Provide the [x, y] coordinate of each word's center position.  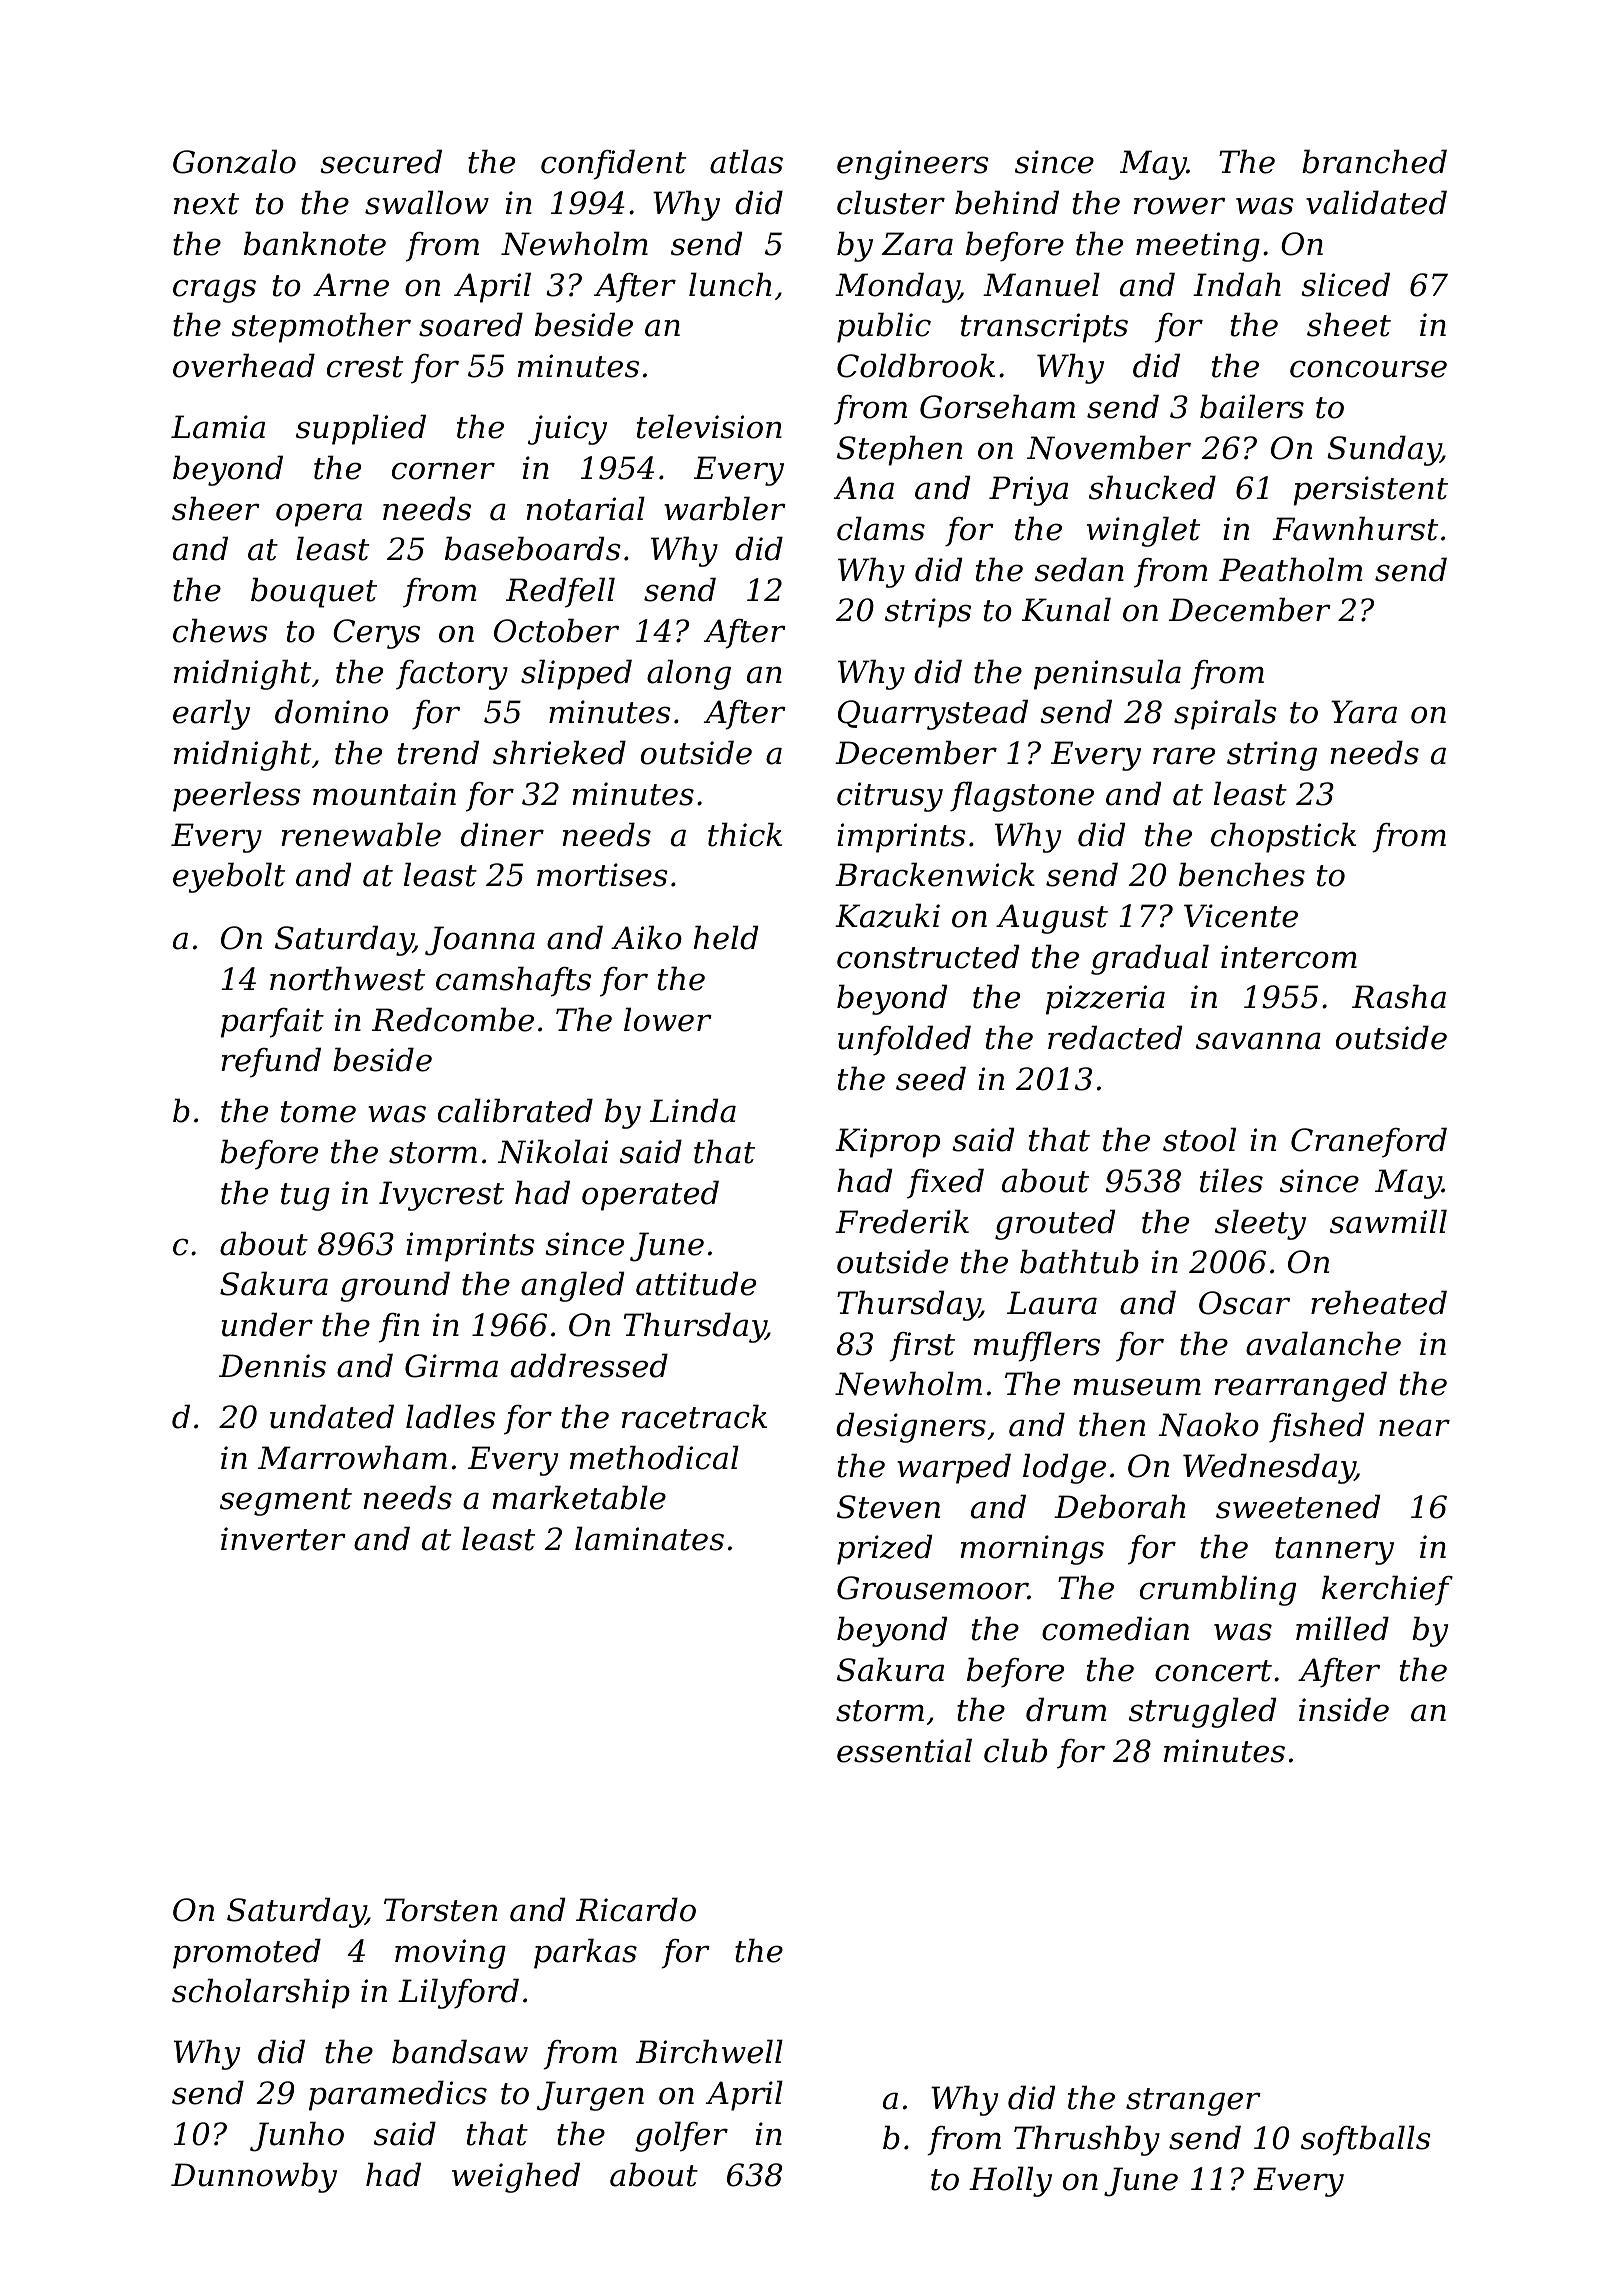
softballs [1366, 2140]
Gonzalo [234, 161]
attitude [696, 1283]
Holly [1010, 2181]
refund [271, 1062]
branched [1374, 161]
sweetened [1298, 1506]
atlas [746, 161]
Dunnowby [254, 2177]
